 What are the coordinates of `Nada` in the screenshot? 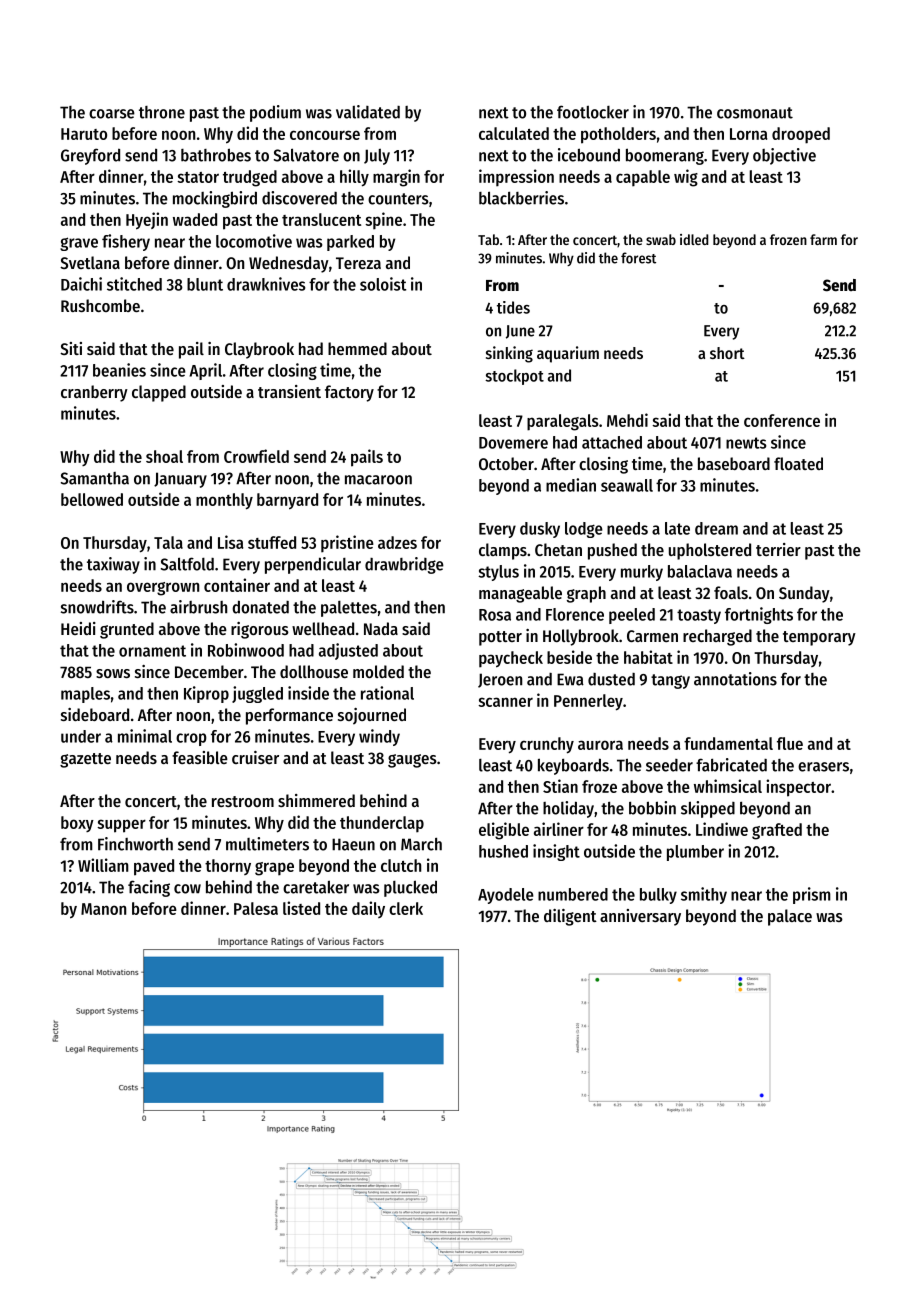 It's located at (381, 628).
